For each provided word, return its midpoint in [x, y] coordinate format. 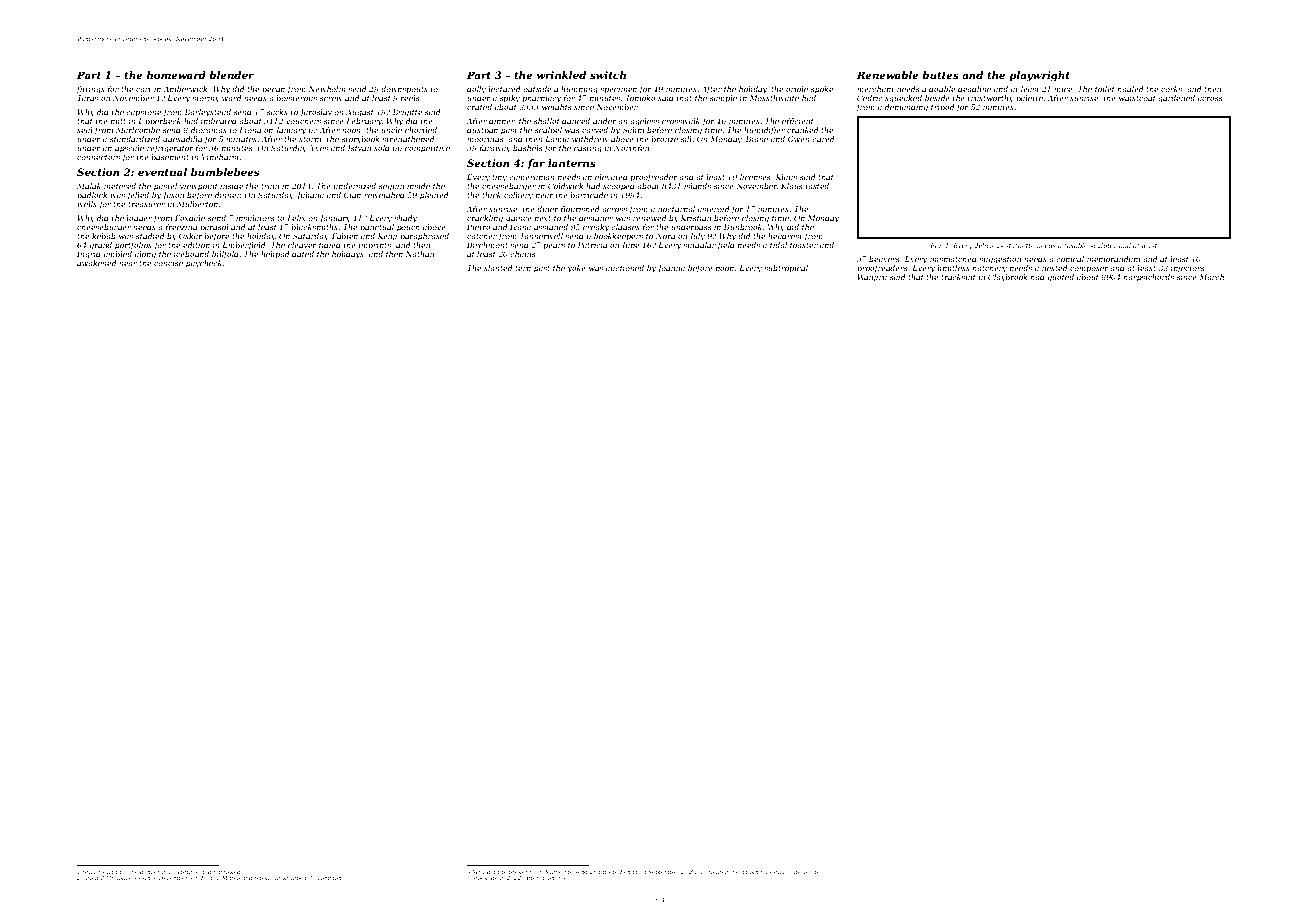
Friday [210, 878]
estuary [780, 872]
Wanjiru [872, 278]
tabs [605, 872]
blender [231, 75]
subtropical [786, 269]
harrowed [227, 872]
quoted [1061, 278]
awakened [96, 263]
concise [168, 263]
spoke [822, 90]
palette [1029, 99]
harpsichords [1148, 278]
